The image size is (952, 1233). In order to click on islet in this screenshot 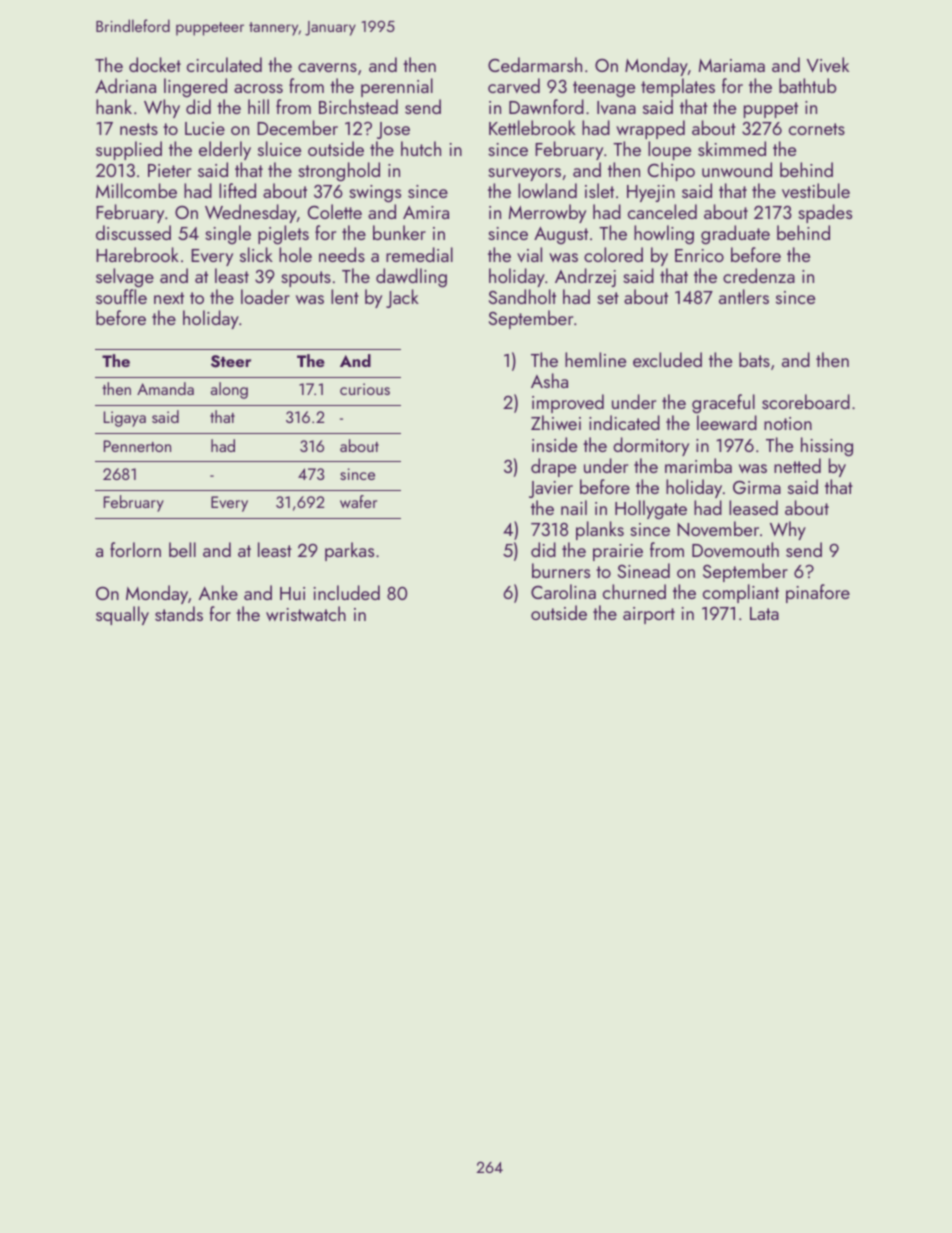, I will do `click(599, 190)`.
